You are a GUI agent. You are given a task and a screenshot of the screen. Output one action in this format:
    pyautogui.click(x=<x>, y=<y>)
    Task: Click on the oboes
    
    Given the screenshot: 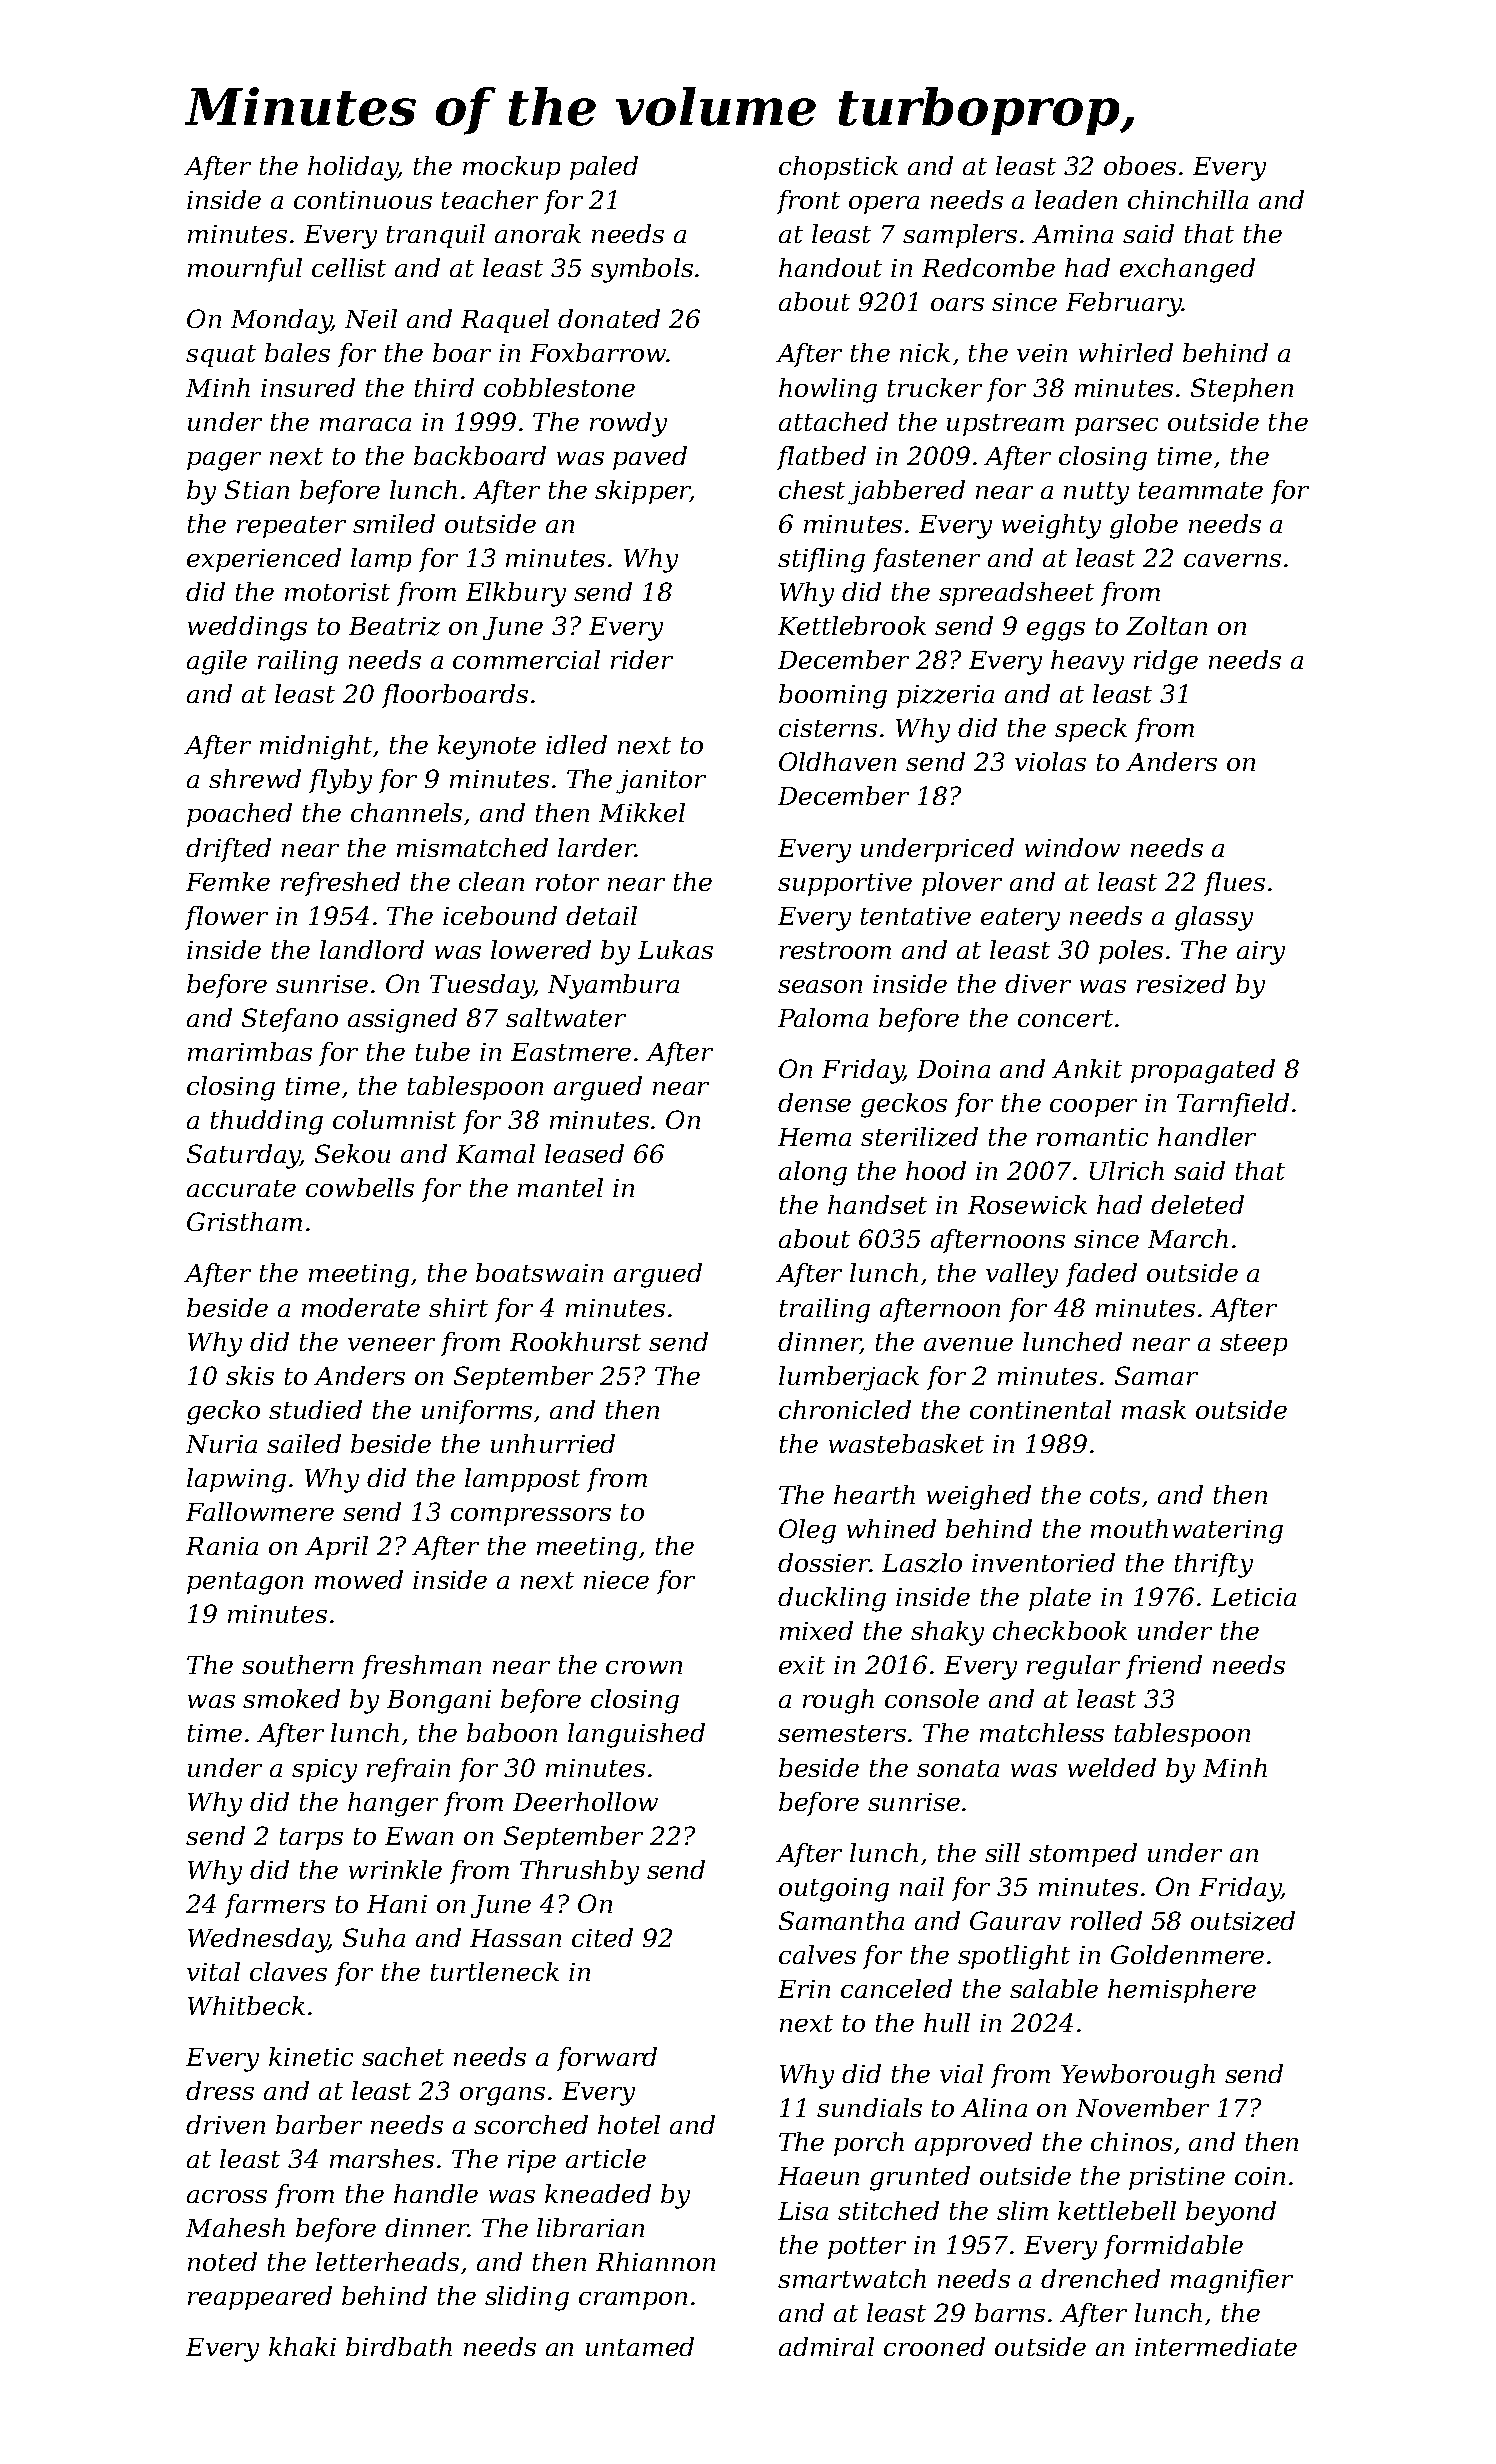 What is the action you would take?
    pyautogui.click(x=1140, y=165)
